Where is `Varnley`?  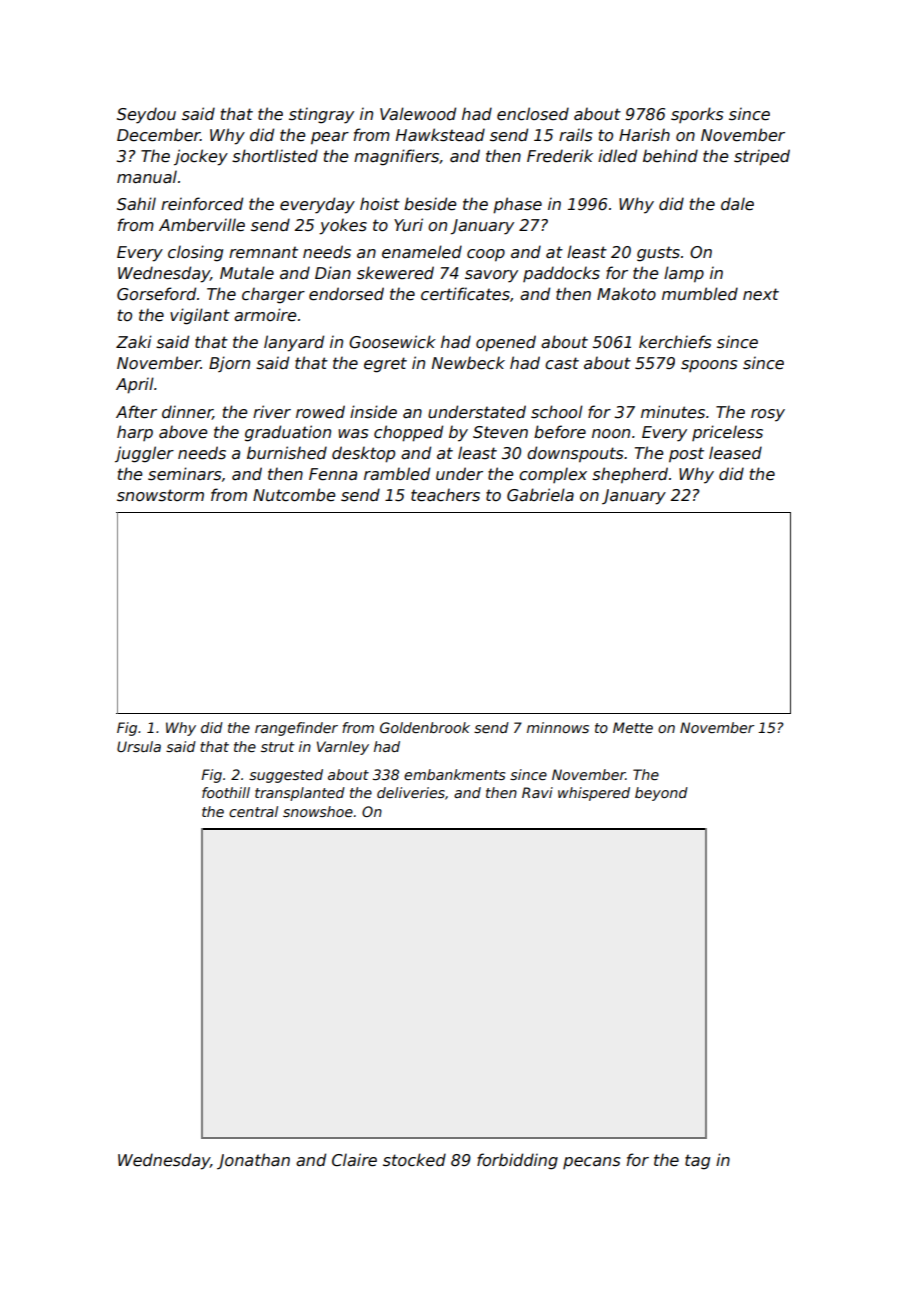 Varnley is located at coordinates (343, 748).
